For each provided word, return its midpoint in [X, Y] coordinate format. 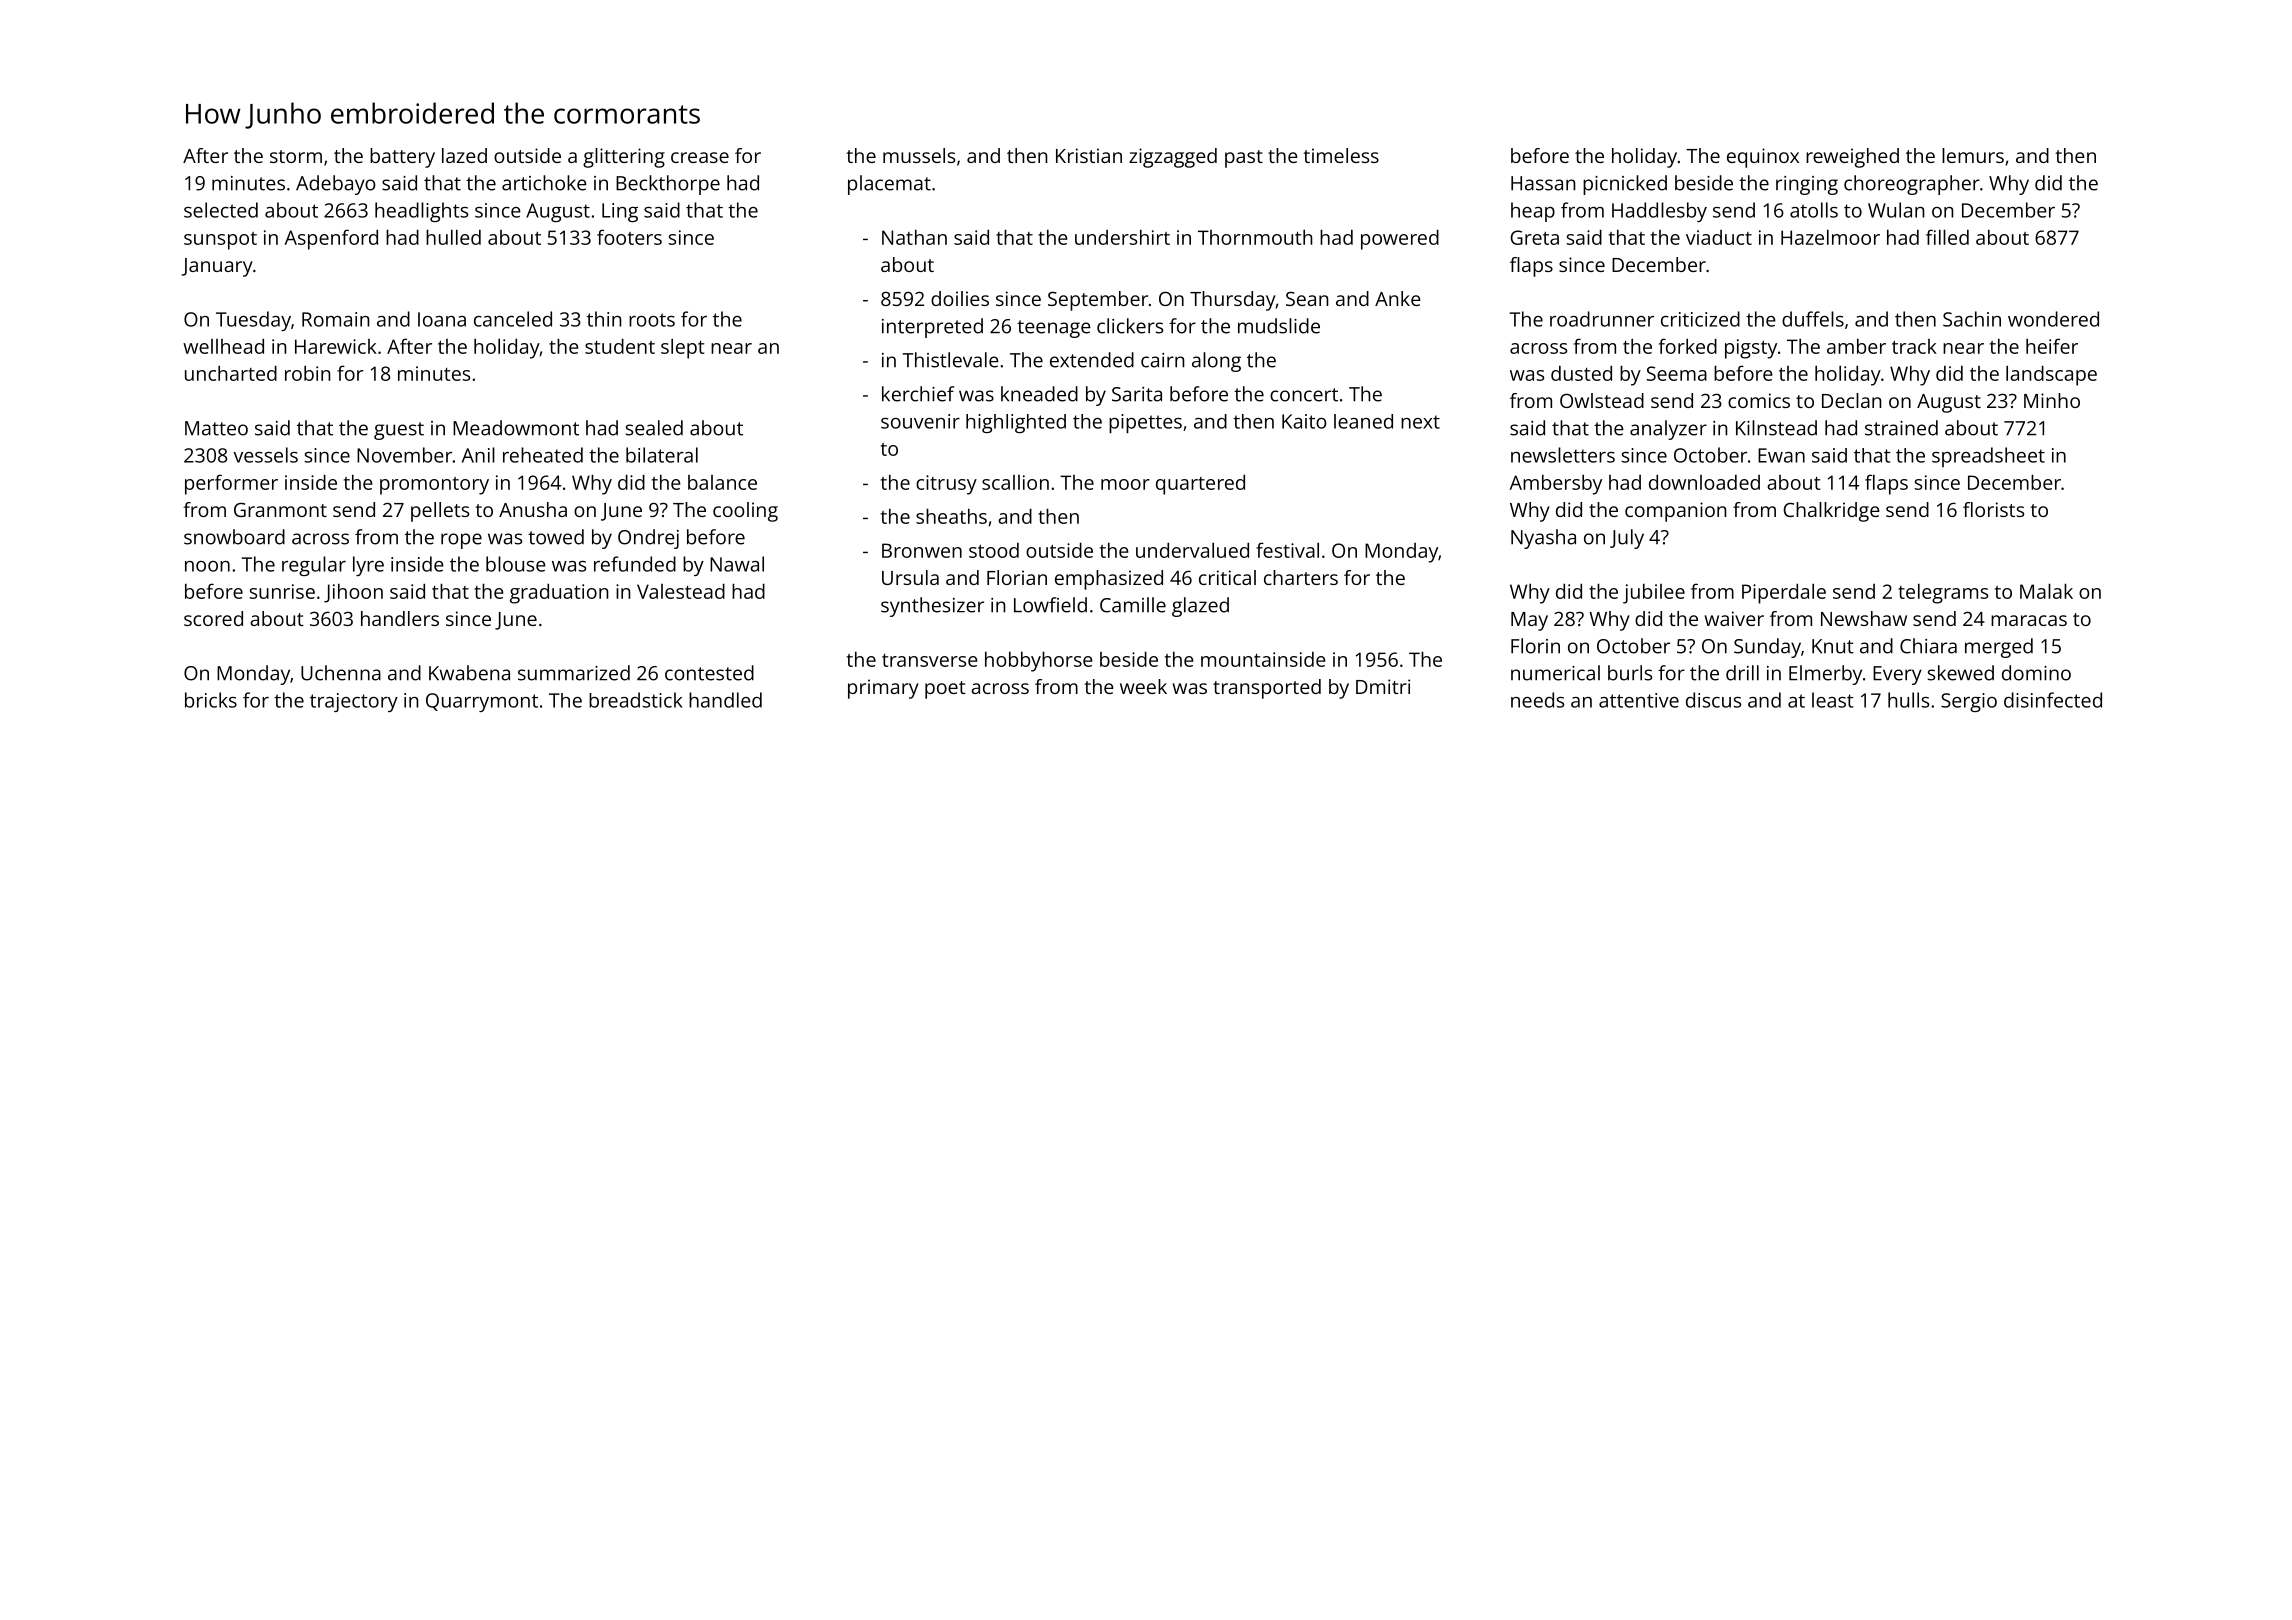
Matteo [216, 428]
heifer [2052, 346]
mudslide [1279, 326]
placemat [889, 185]
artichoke [544, 183]
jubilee [1654, 593]
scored [213, 618]
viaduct [1719, 237]
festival [1287, 550]
